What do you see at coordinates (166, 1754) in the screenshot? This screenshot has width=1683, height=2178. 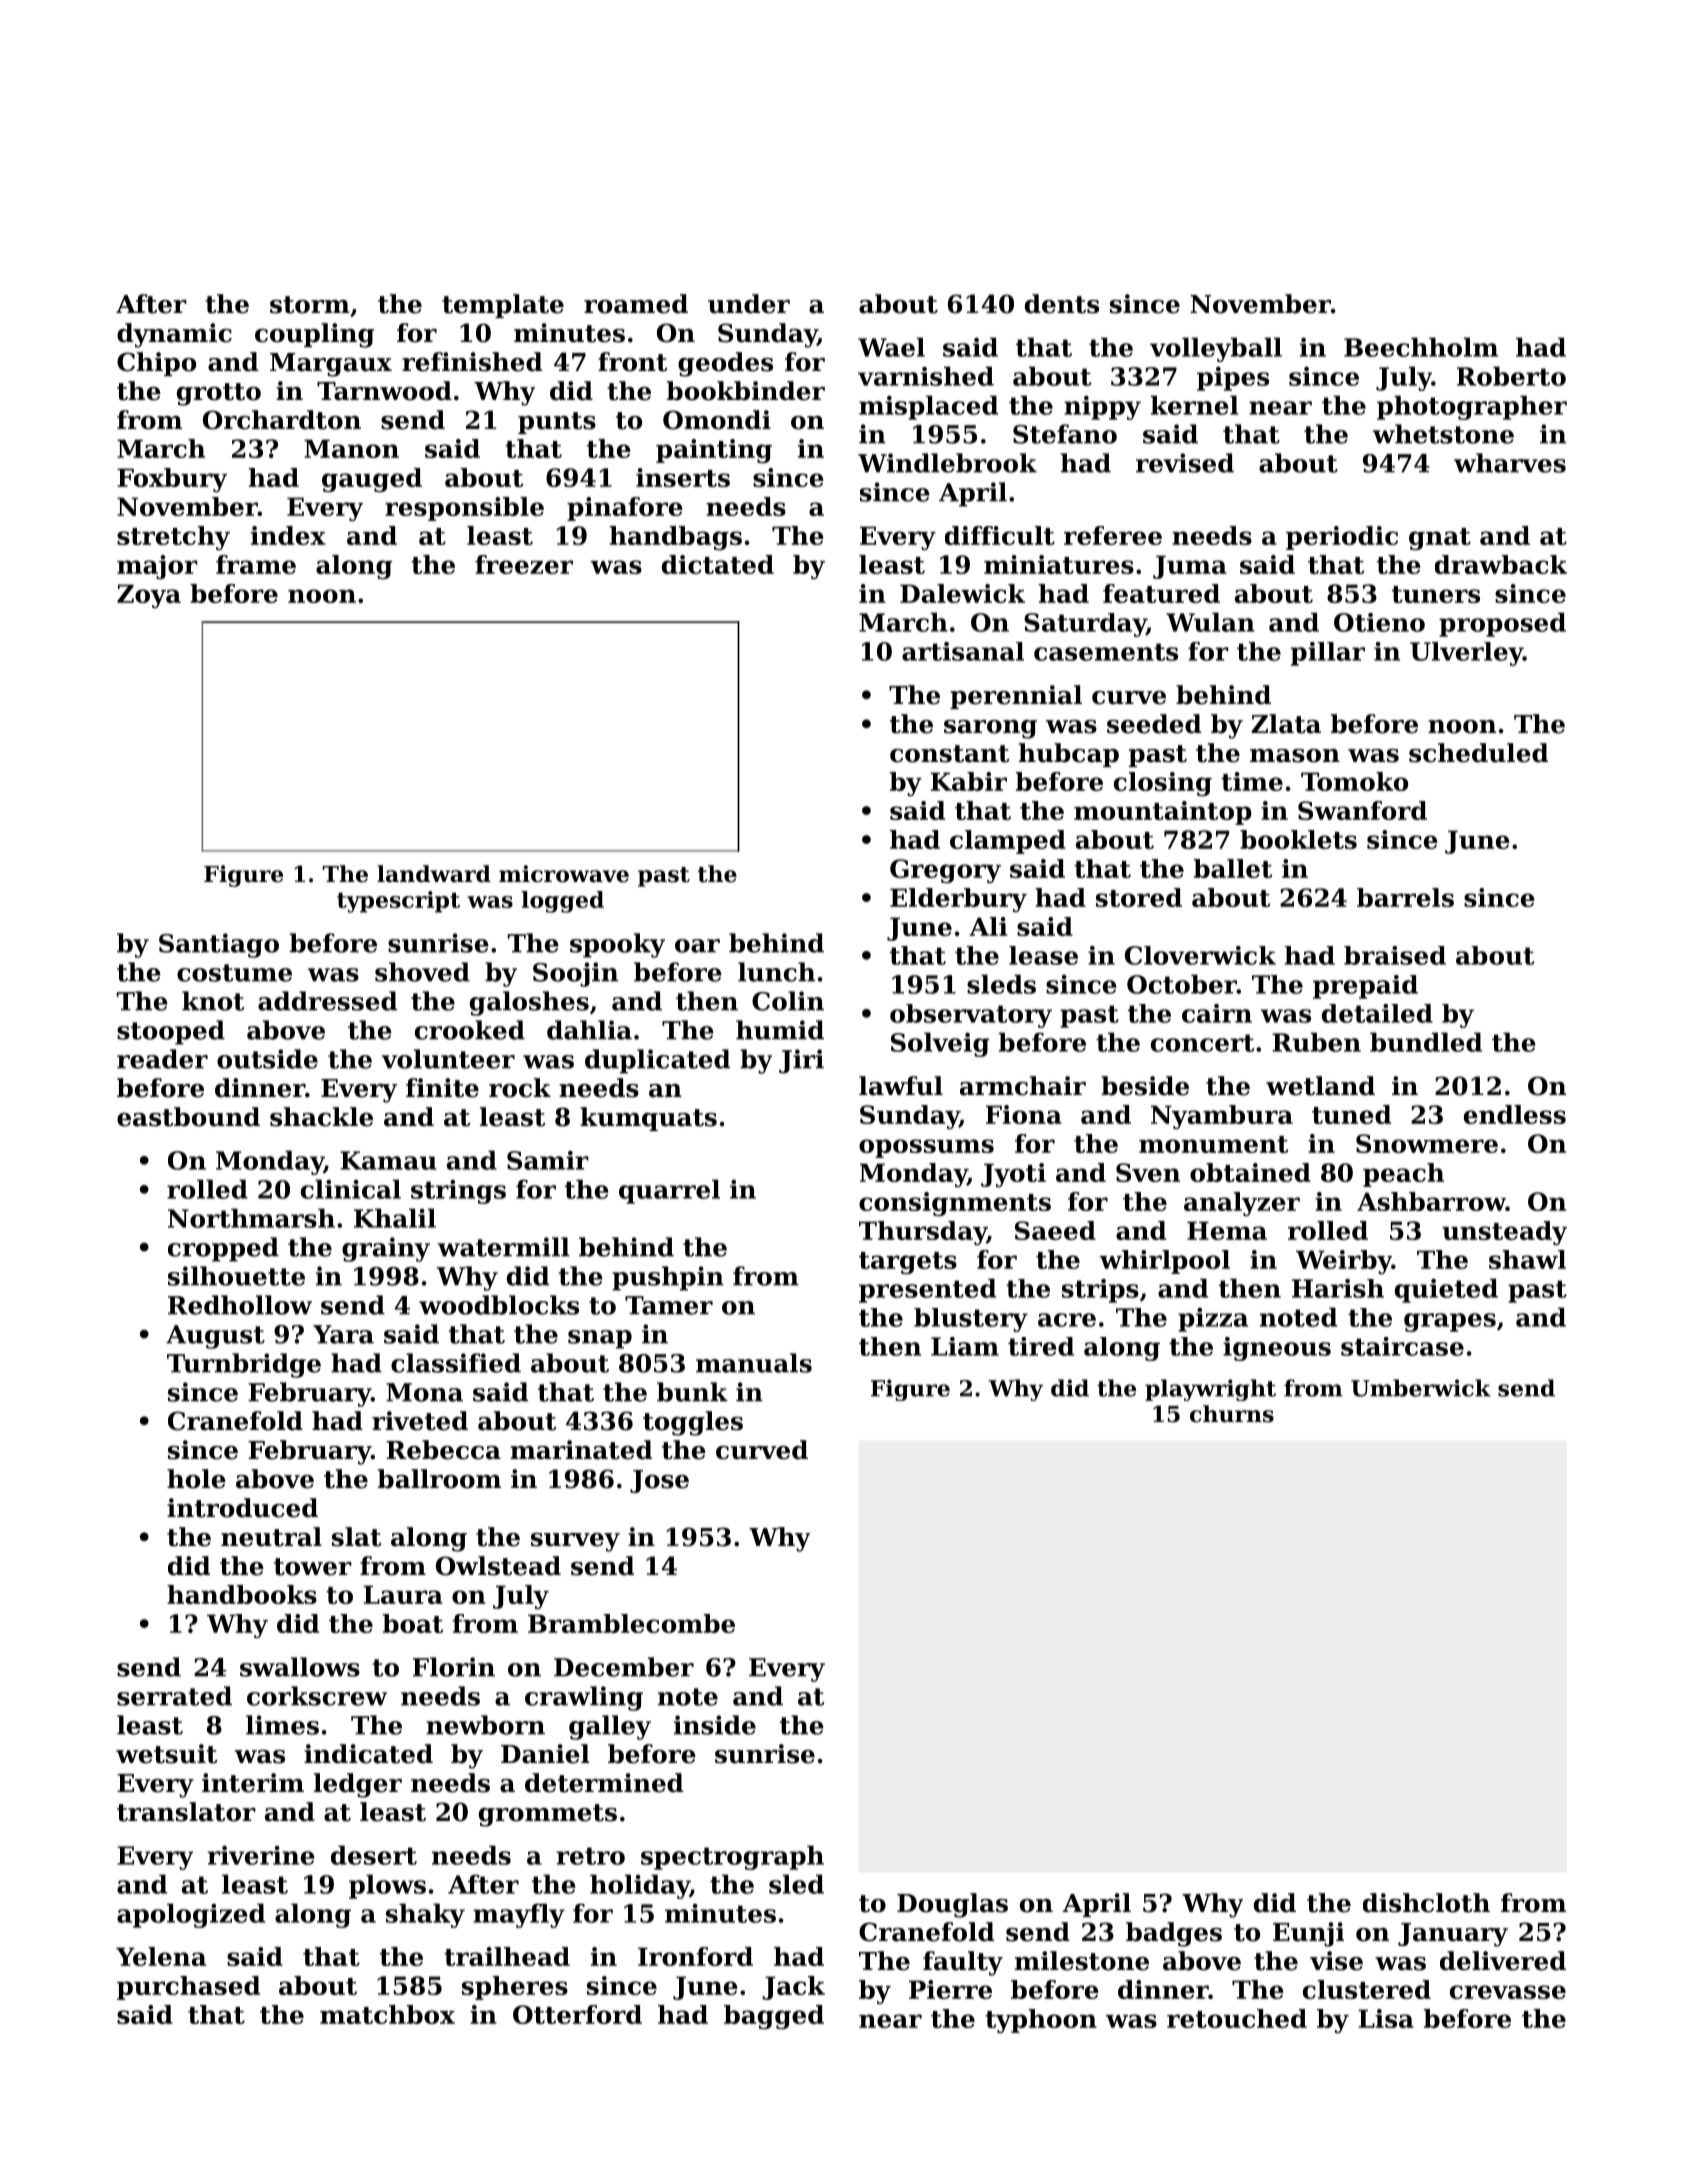 I see `wetsuit` at bounding box center [166, 1754].
